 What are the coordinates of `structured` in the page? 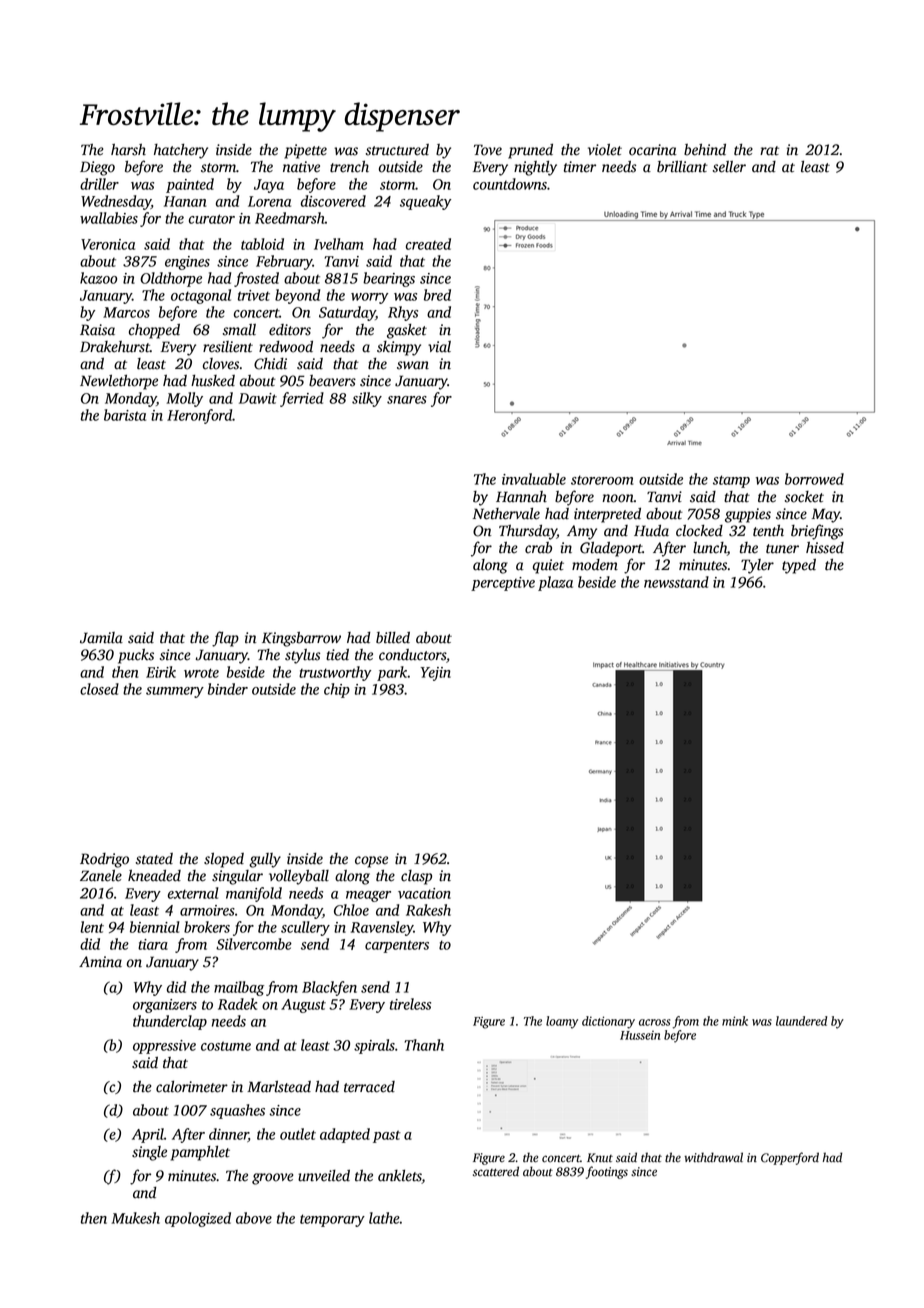 It's located at (397, 150).
